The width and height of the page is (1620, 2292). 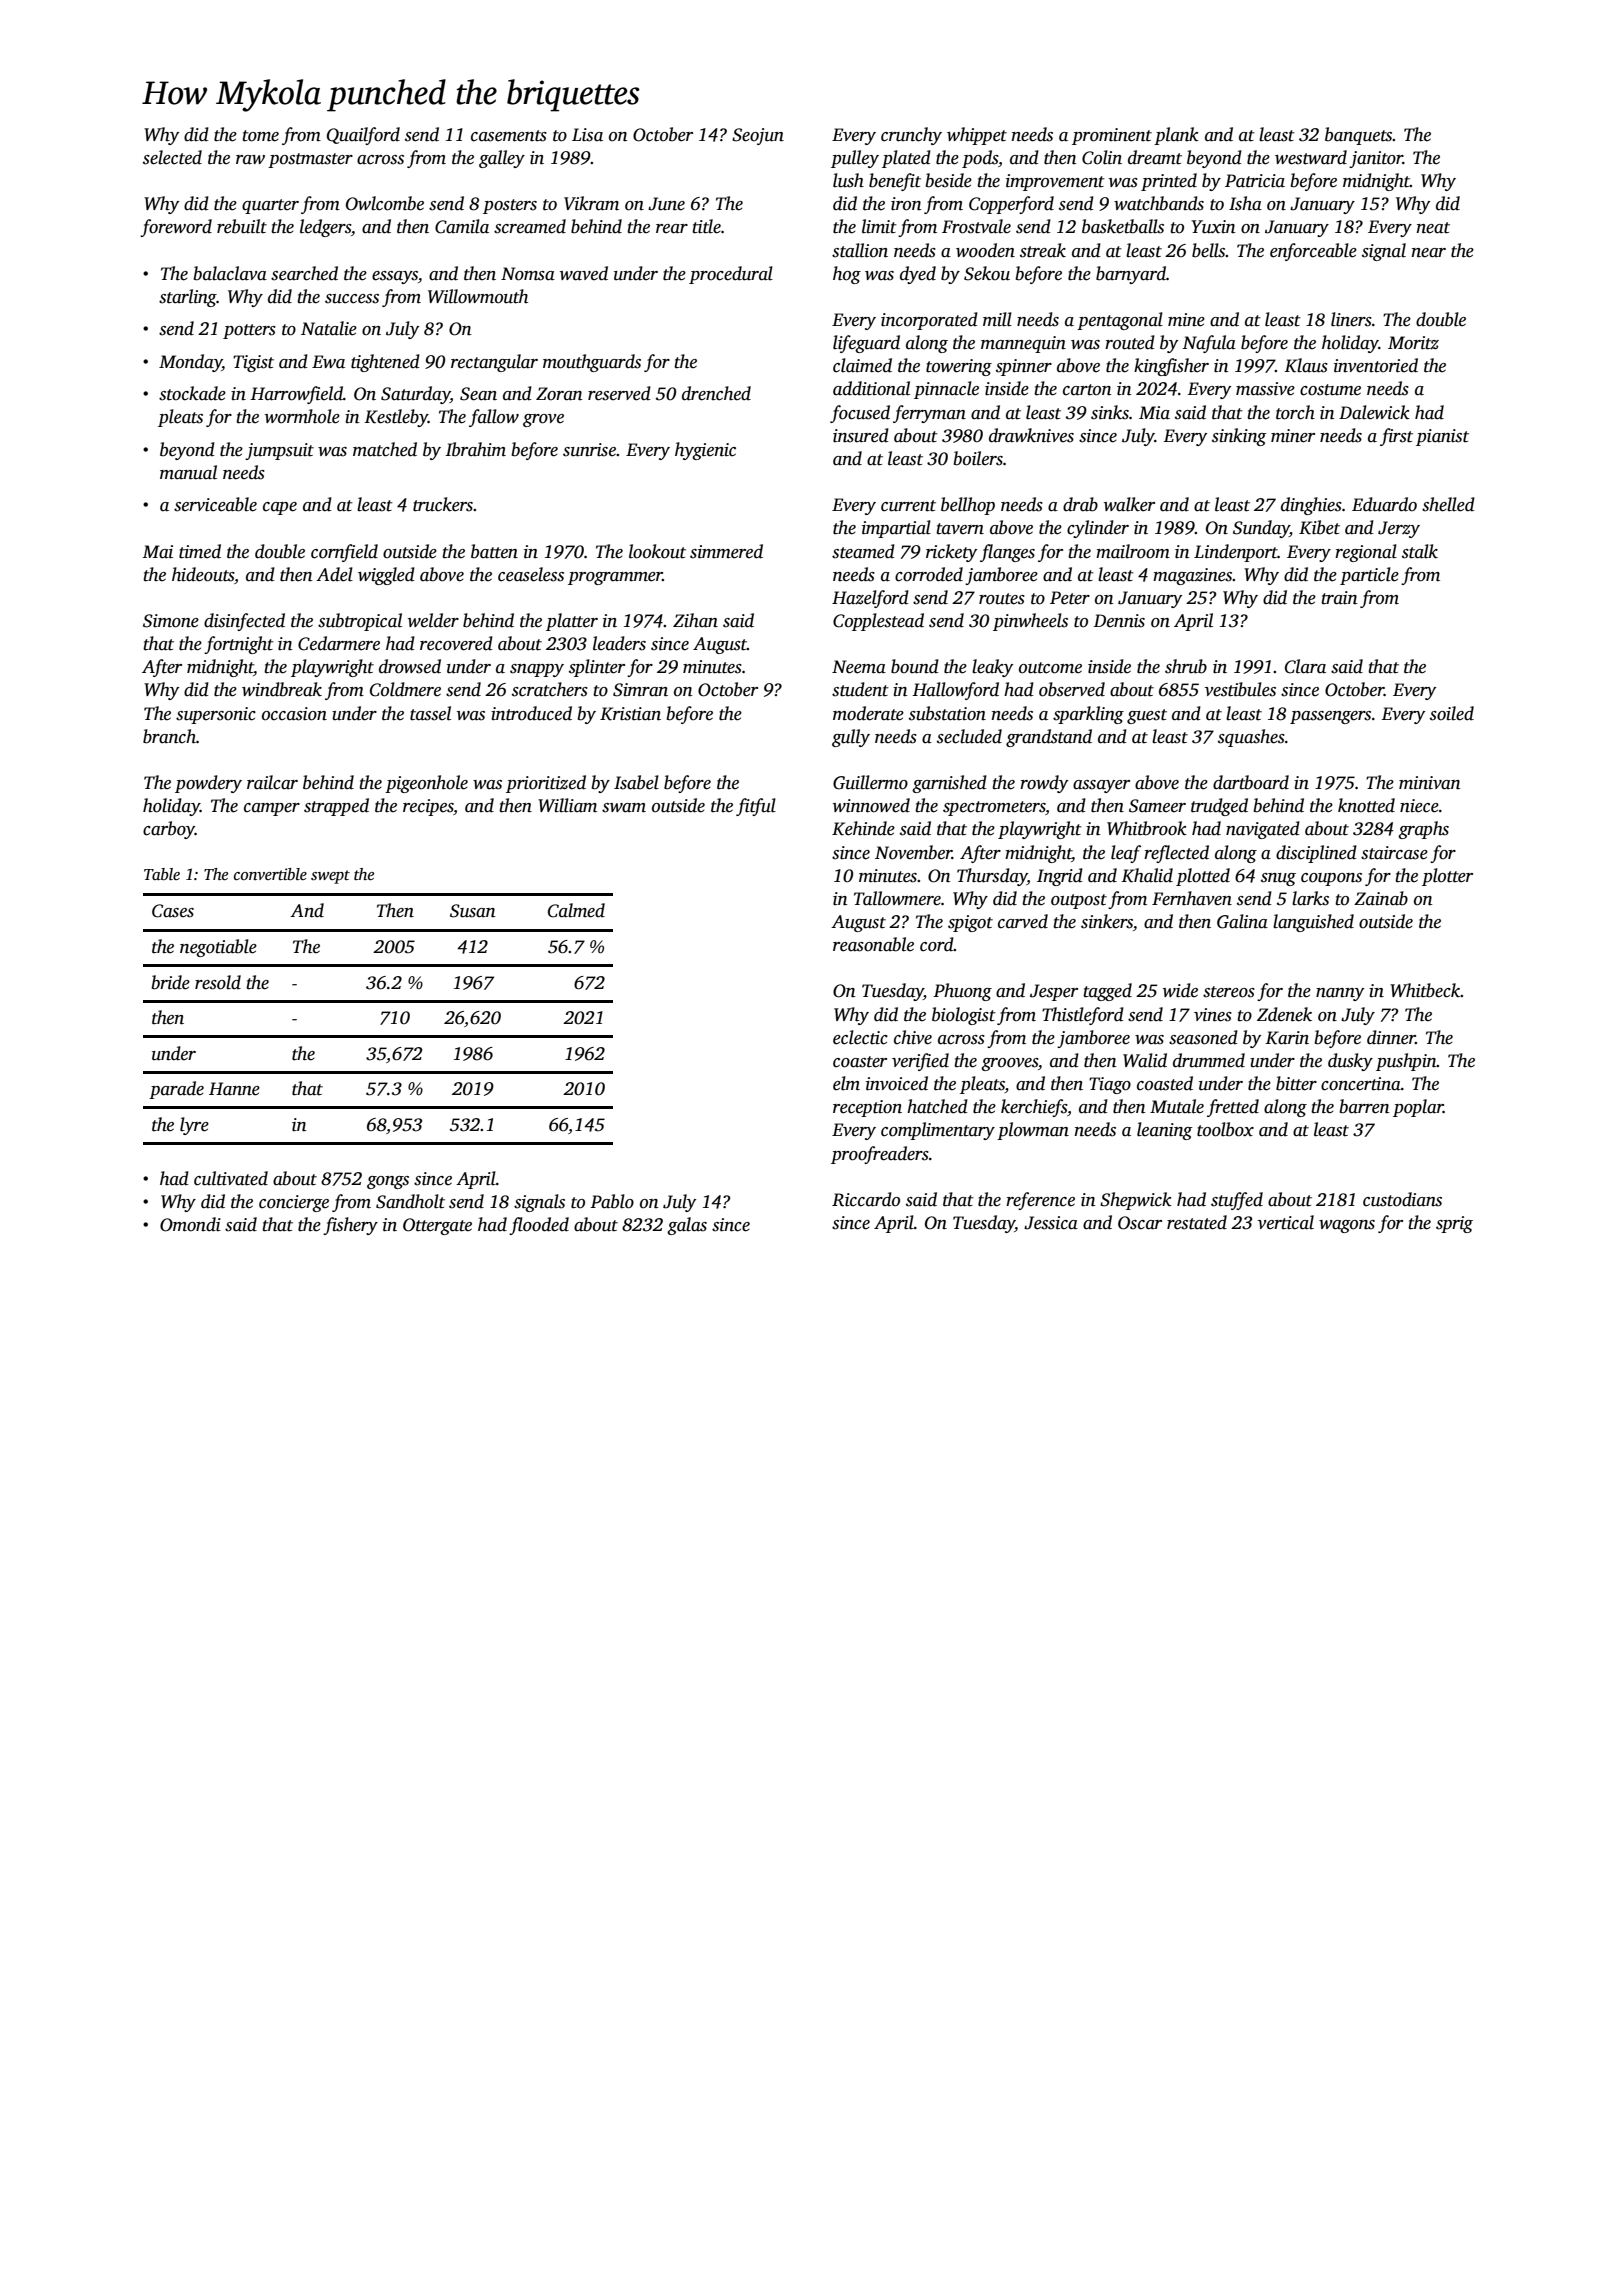 What do you see at coordinates (1265, 389) in the page?
I see `massive` at bounding box center [1265, 389].
